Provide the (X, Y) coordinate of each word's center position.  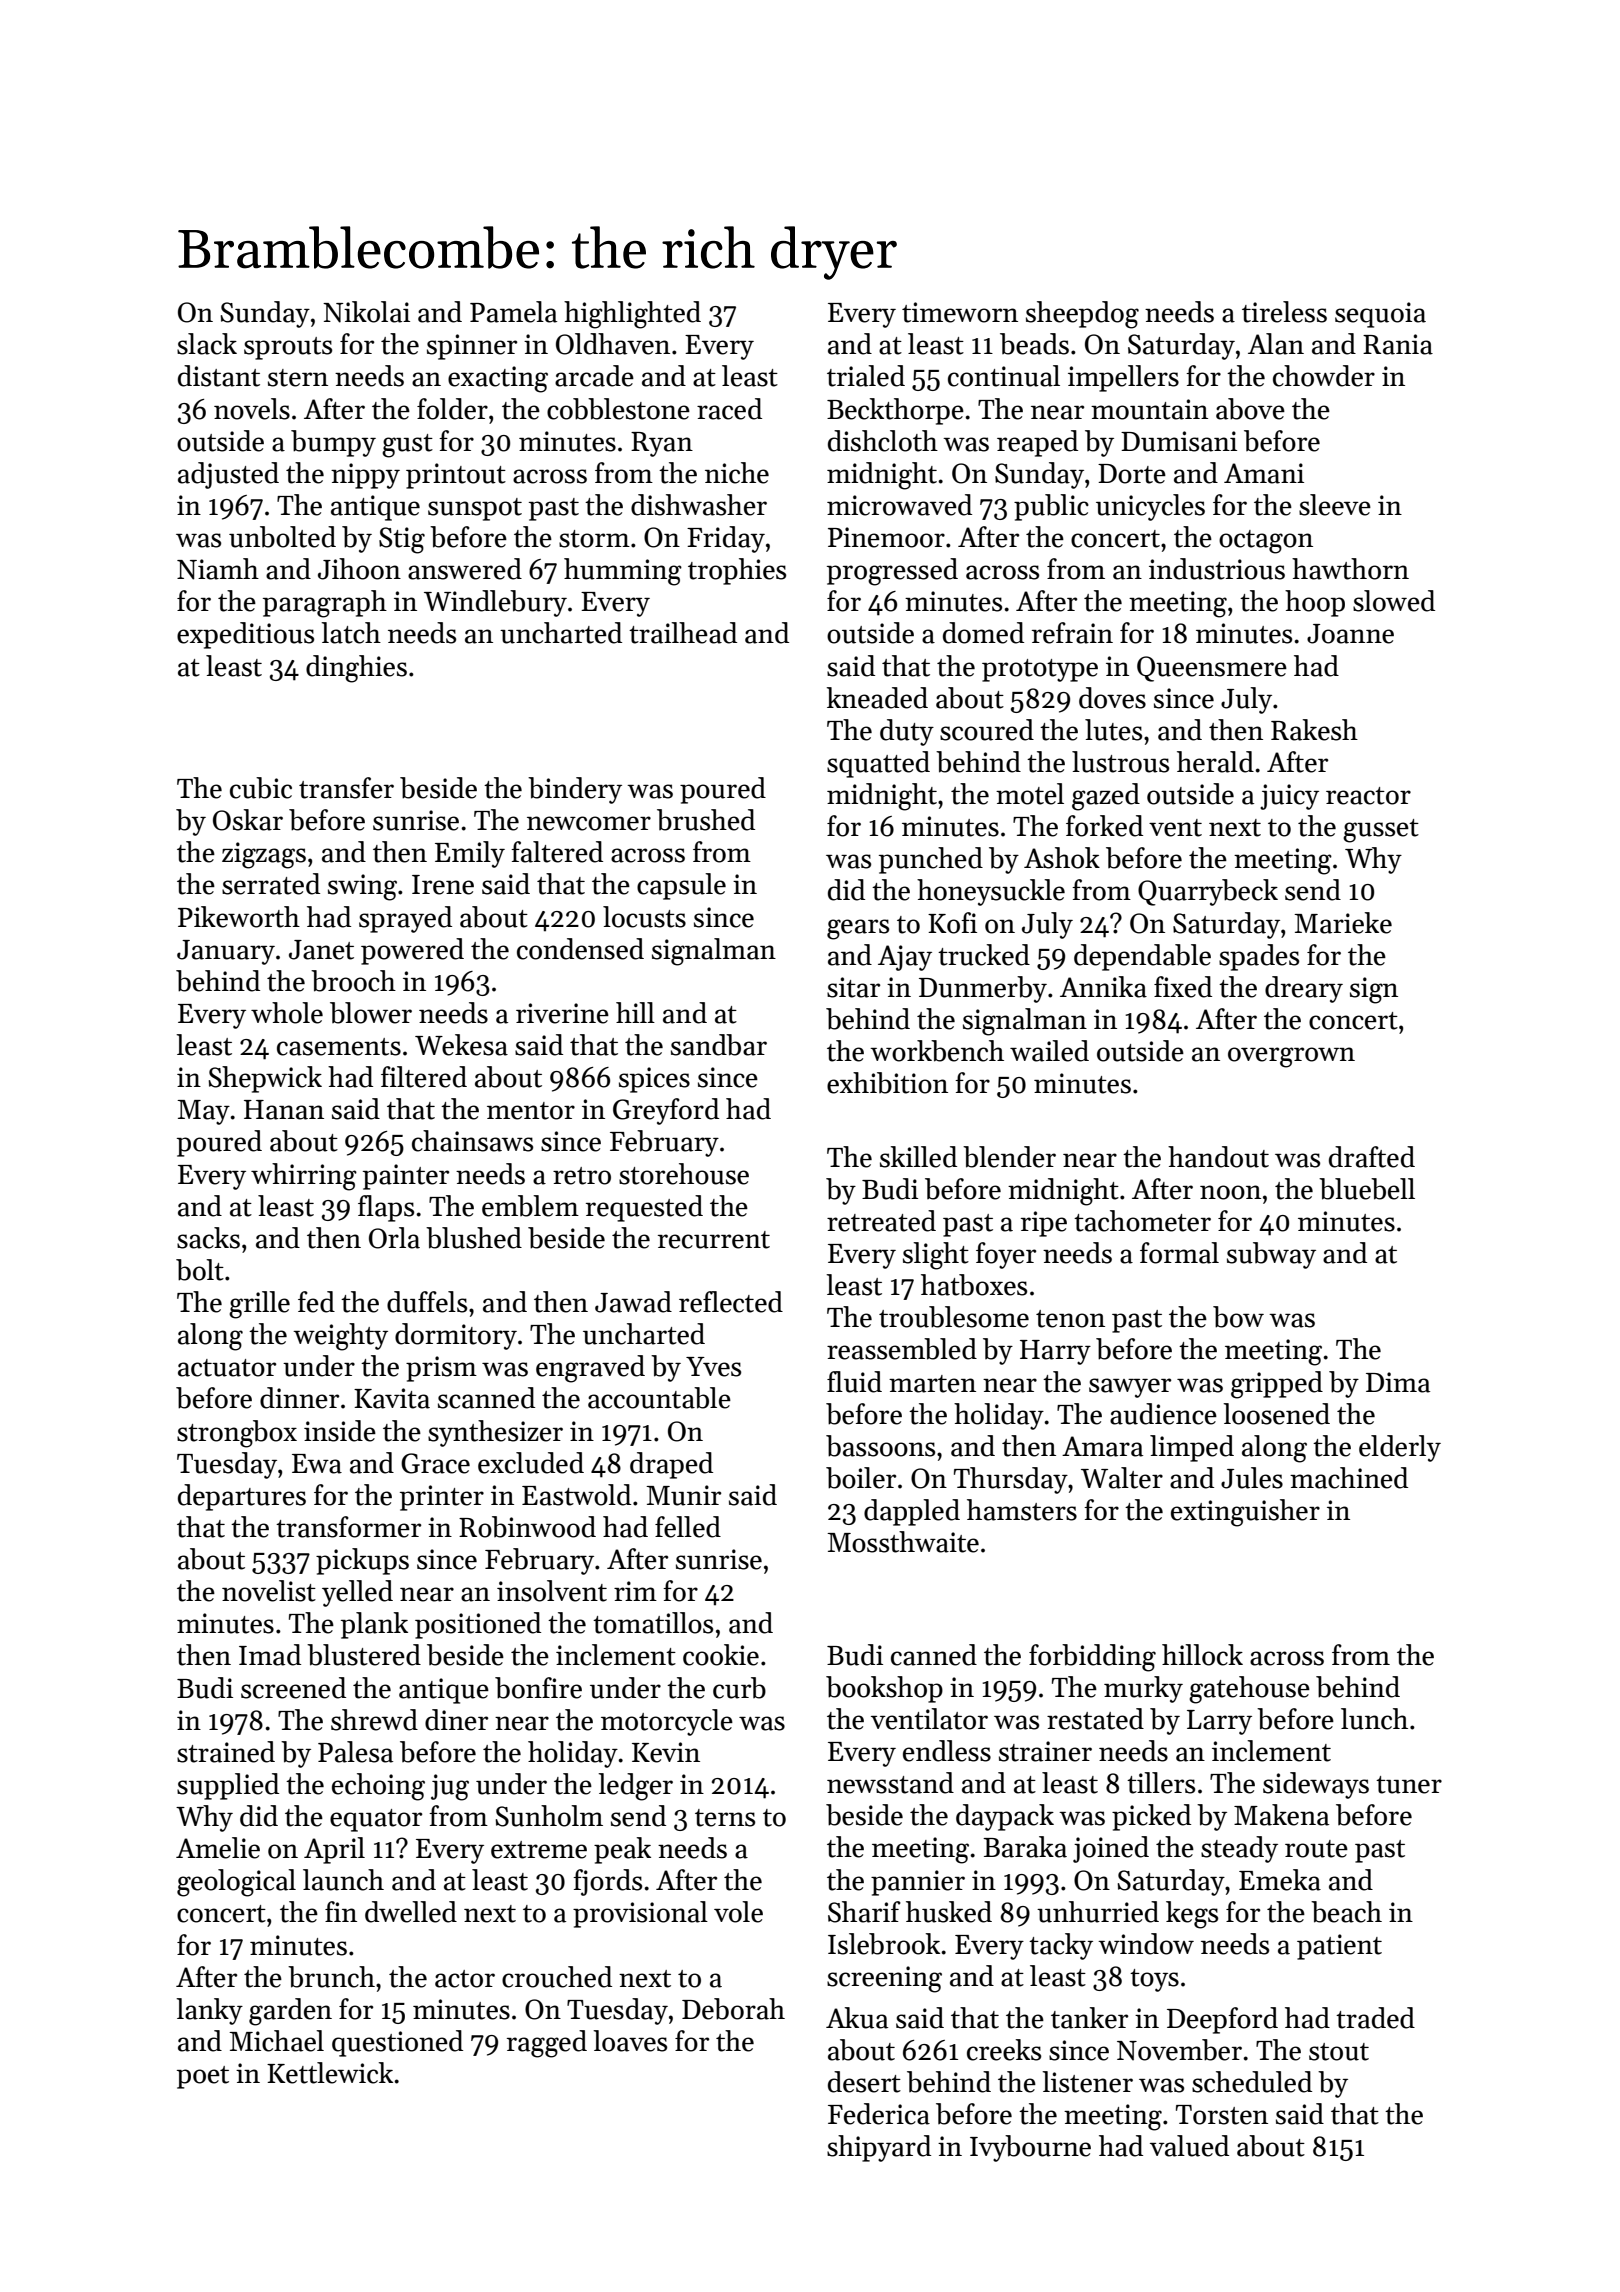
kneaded (877, 698)
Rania (1398, 344)
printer (442, 1498)
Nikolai (366, 312)
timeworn (960, 312)
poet (203, 2077)
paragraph (325, 604)
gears (858, 929)
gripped (1277, 1385)
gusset (1381, 831)
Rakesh (1314, 730)
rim (635, 1591)
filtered (424, 1077)
